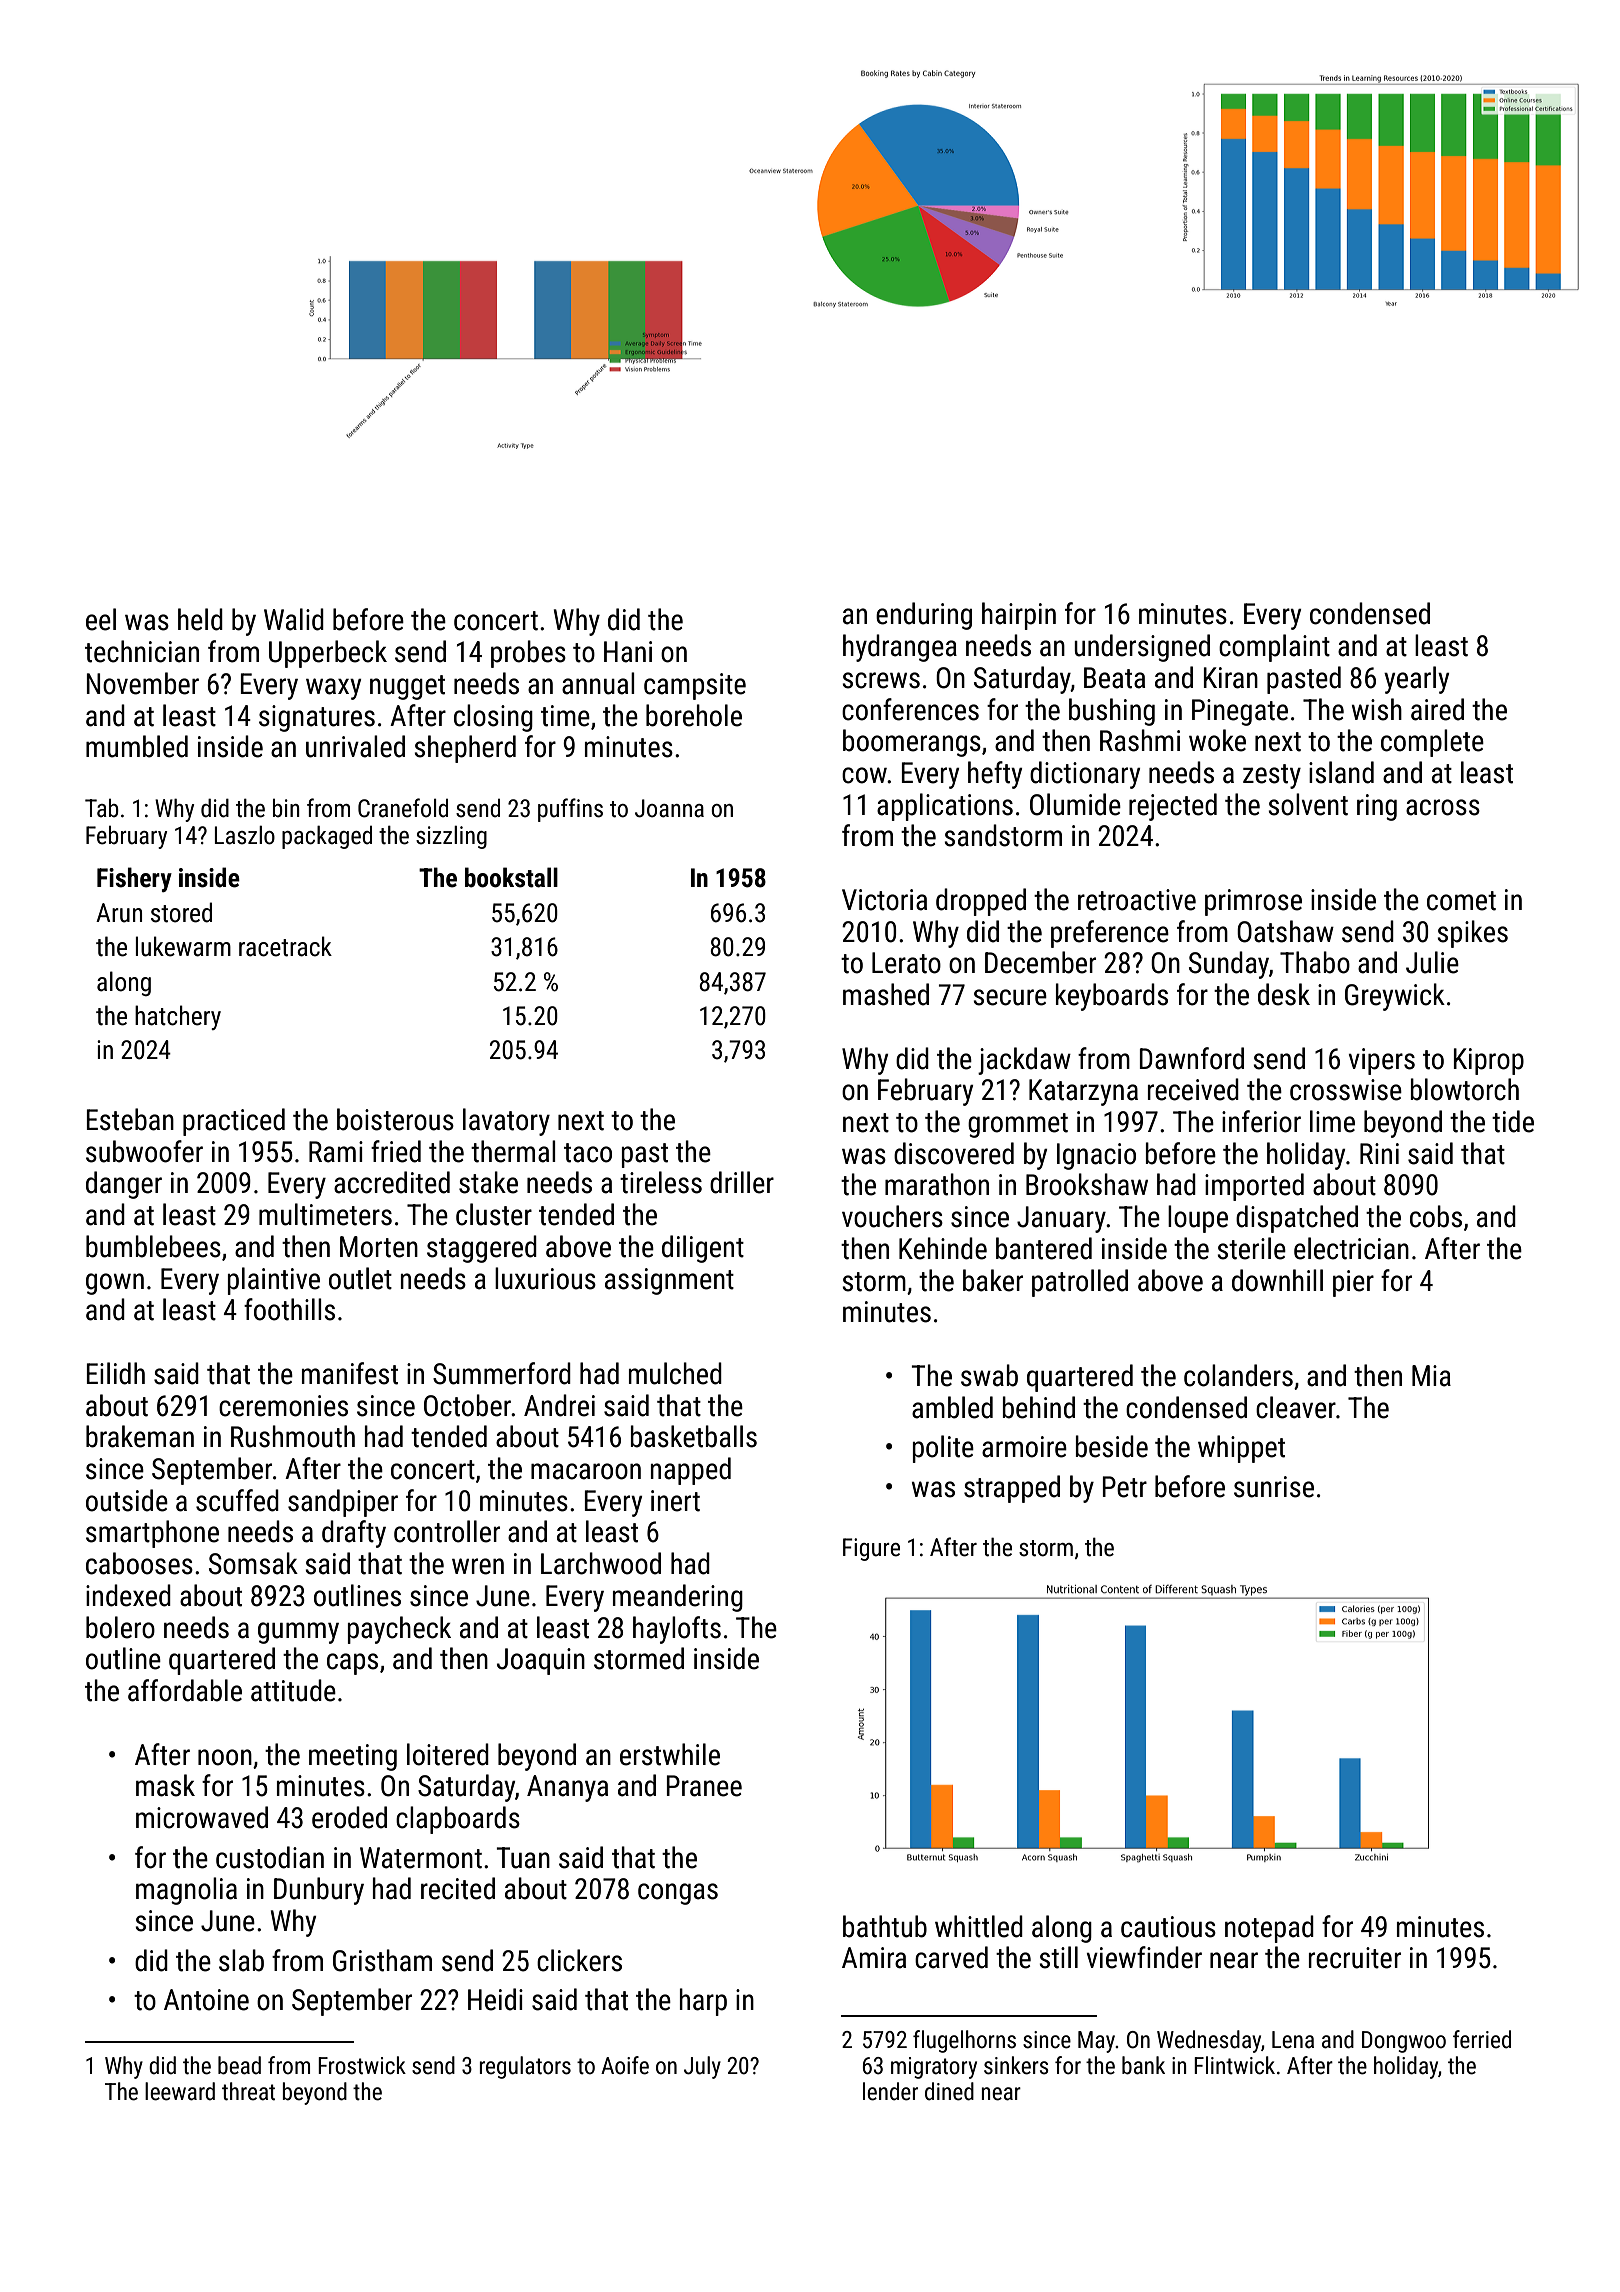 This page has width=1620, height=2292. What do you see at coordinates (239, 2065) in the page?
I see `bead` at bounding box center [239, 2065].
